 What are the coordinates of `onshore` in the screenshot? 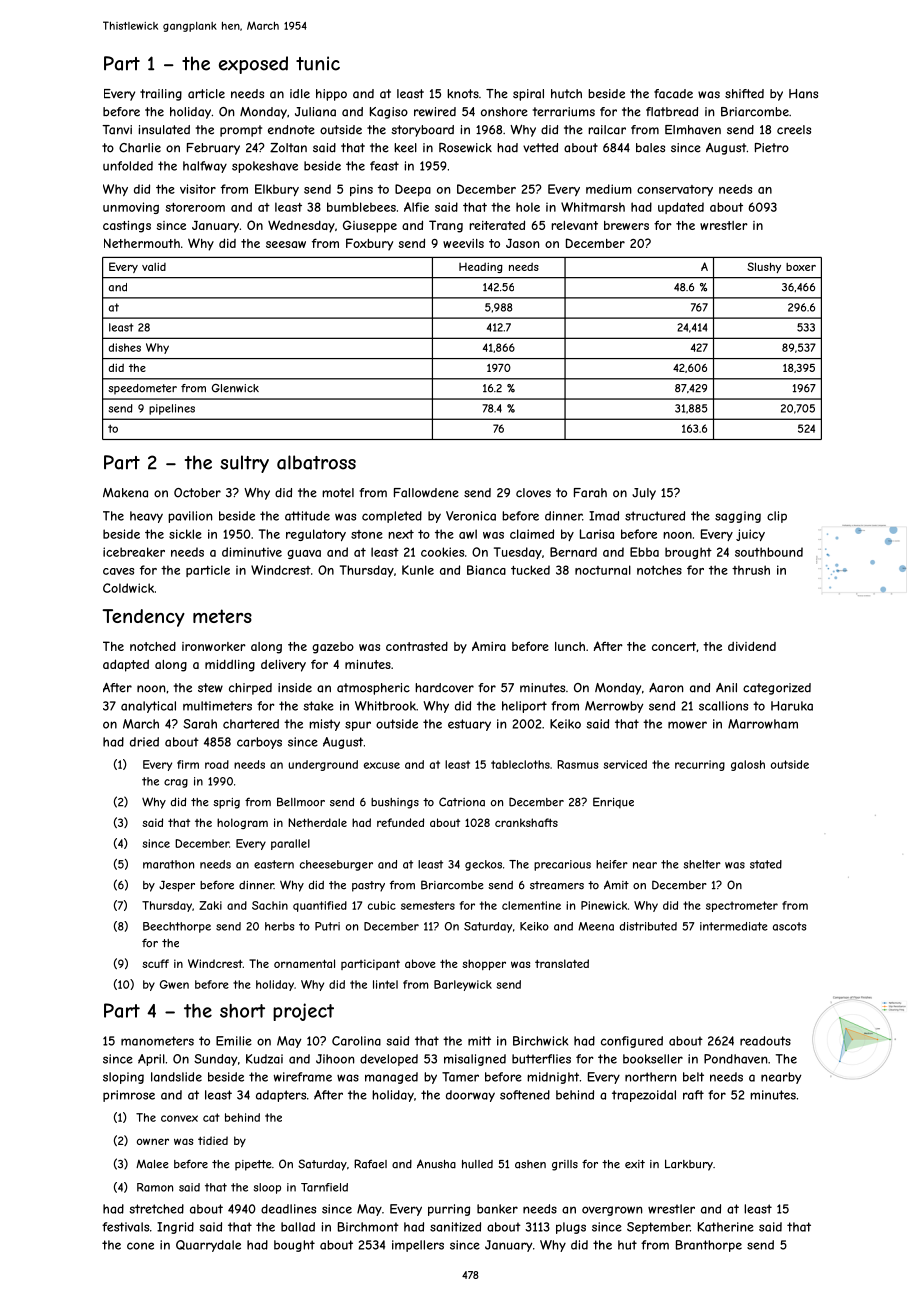 It's located at (504, 112).
